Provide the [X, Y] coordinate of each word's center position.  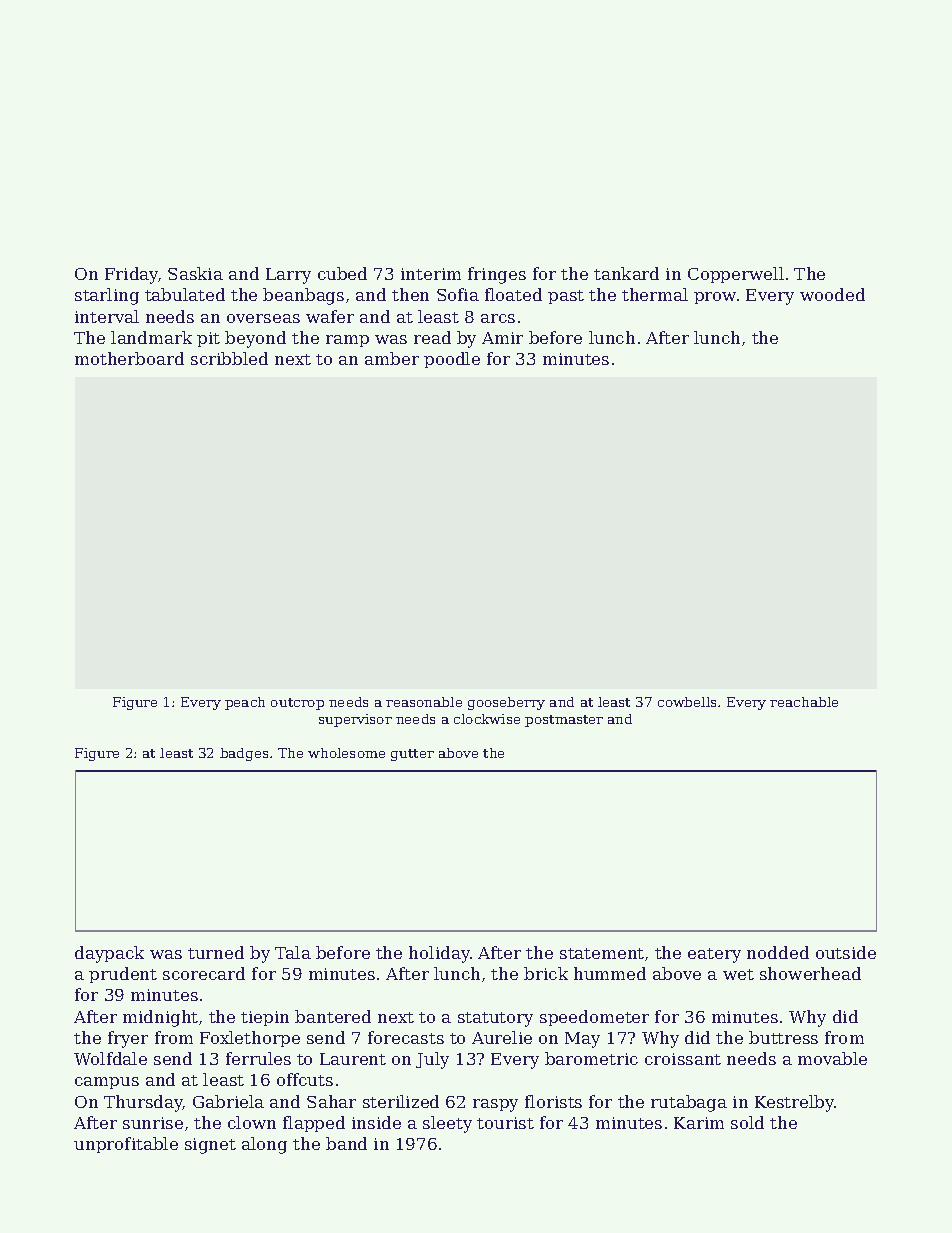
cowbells [687, 702]
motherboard [129, 358]
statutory [495, 1019]
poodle [452, 360]
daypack [109, 954]
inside [376, 1122]
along [264, 1145]
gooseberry [506, 703]
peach [245, 703]
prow [715, 298]
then [410, 294]
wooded [832, 294]
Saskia [195, 273]
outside [846, 952]
